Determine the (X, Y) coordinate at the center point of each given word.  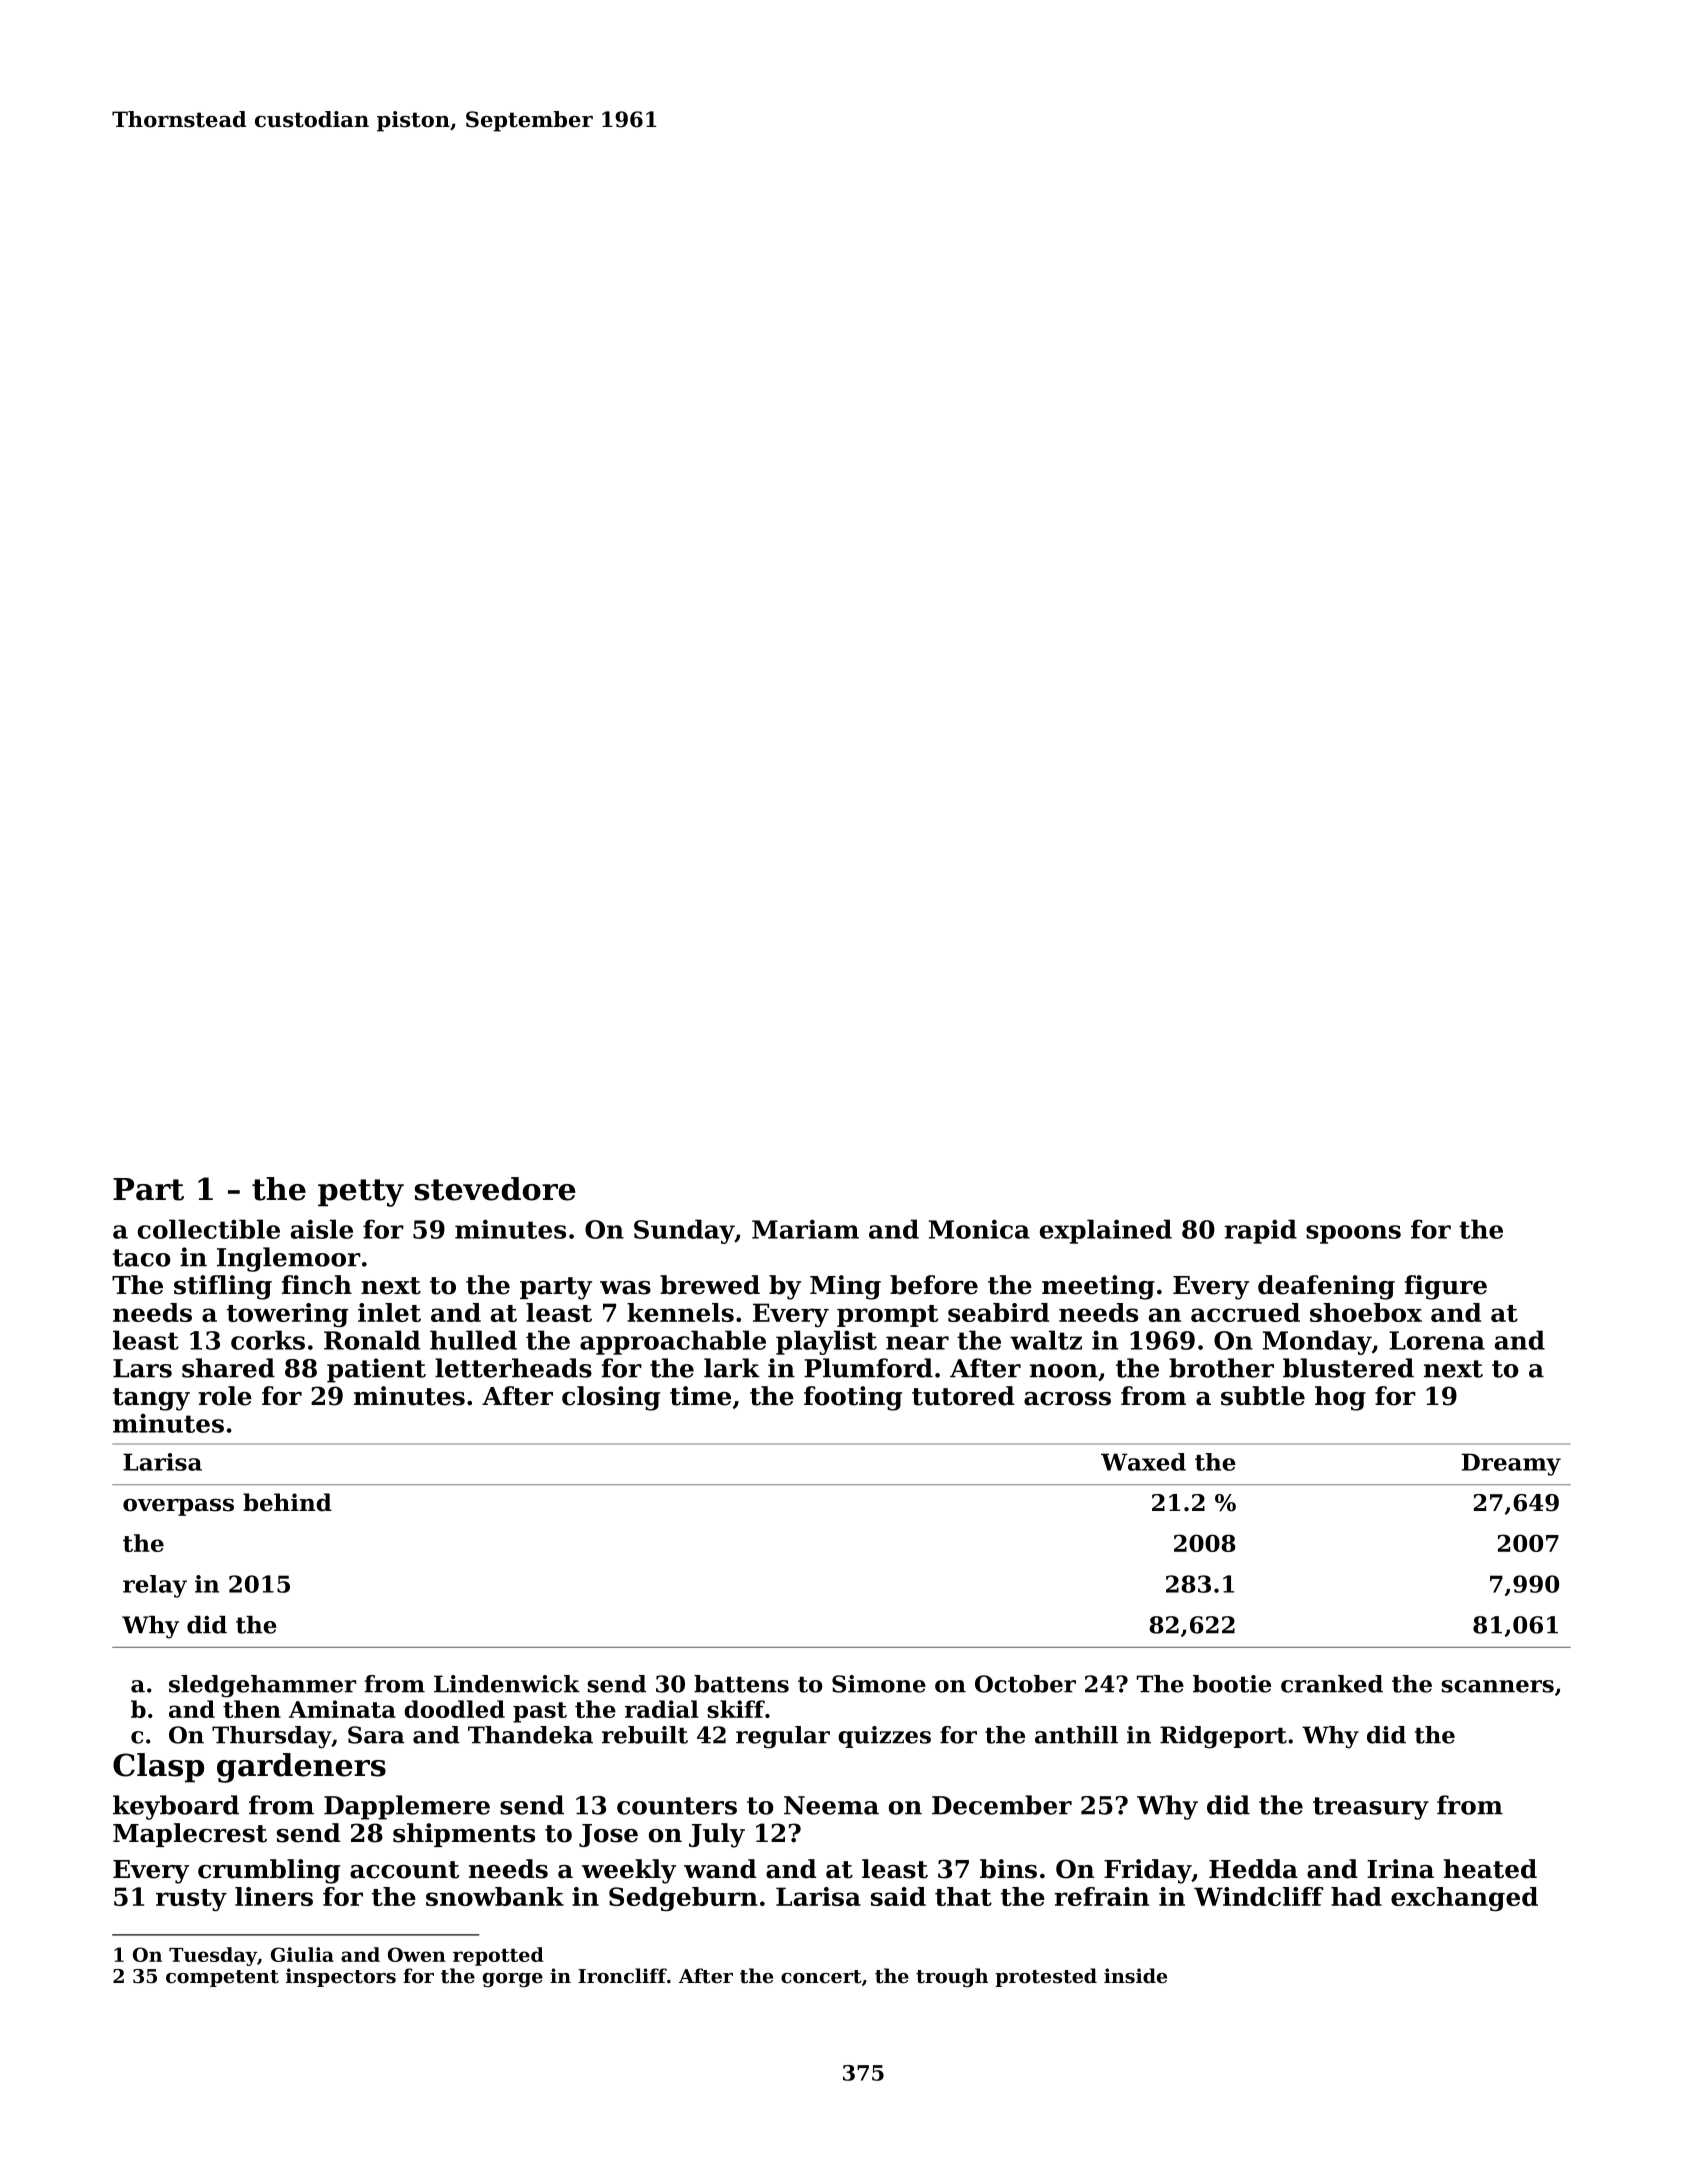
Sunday (684, 1231)
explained (1106, 1231)
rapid (1260, 1231)
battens (741, 1684)
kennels (680, 1312)
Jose (608, 1835)
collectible (209, 1229)
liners (274, 1896)
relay (155, 1586)
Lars (142, 1368)
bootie (1232, 1684)
